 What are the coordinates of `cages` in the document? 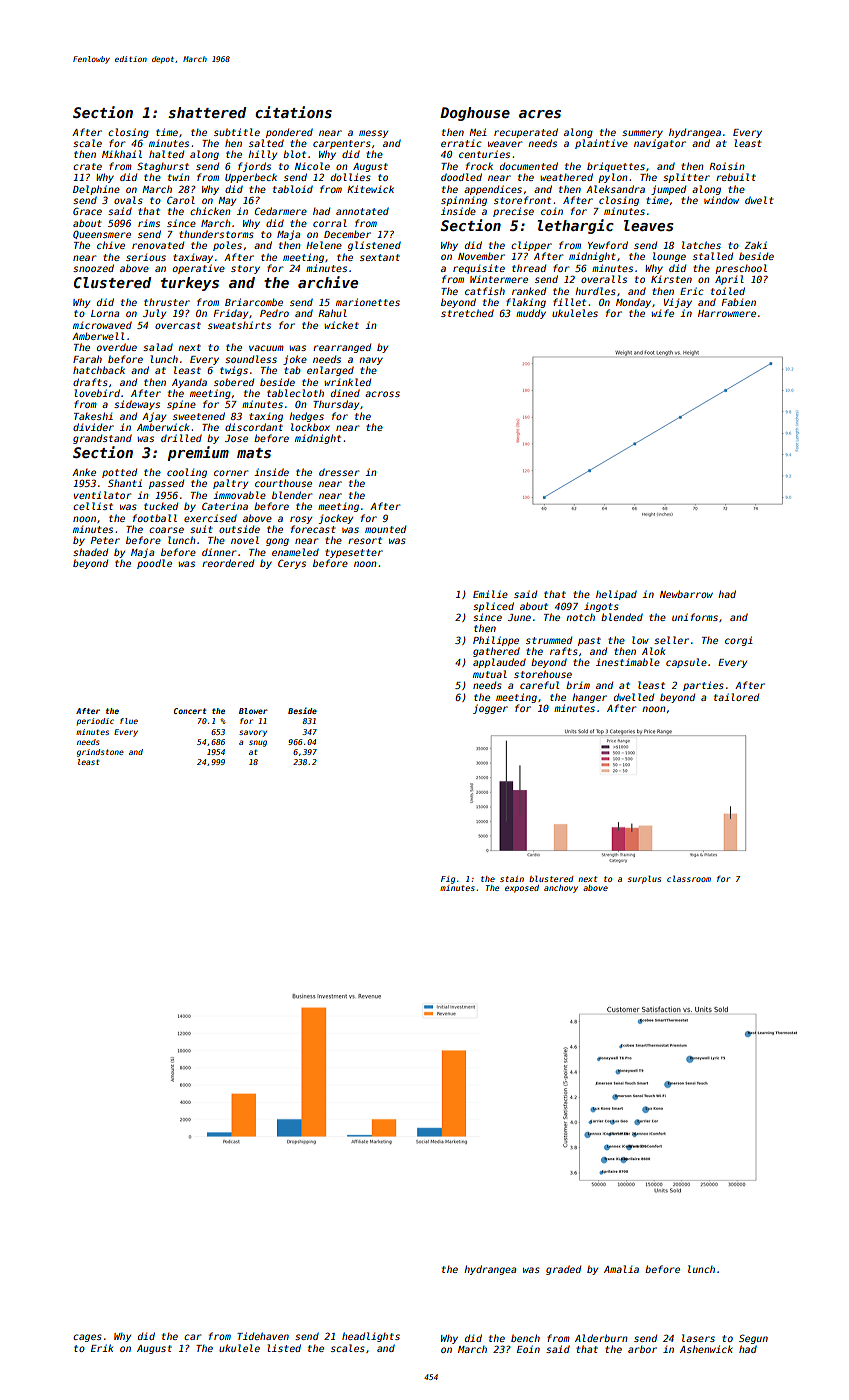 It's located at (87, 1338).
